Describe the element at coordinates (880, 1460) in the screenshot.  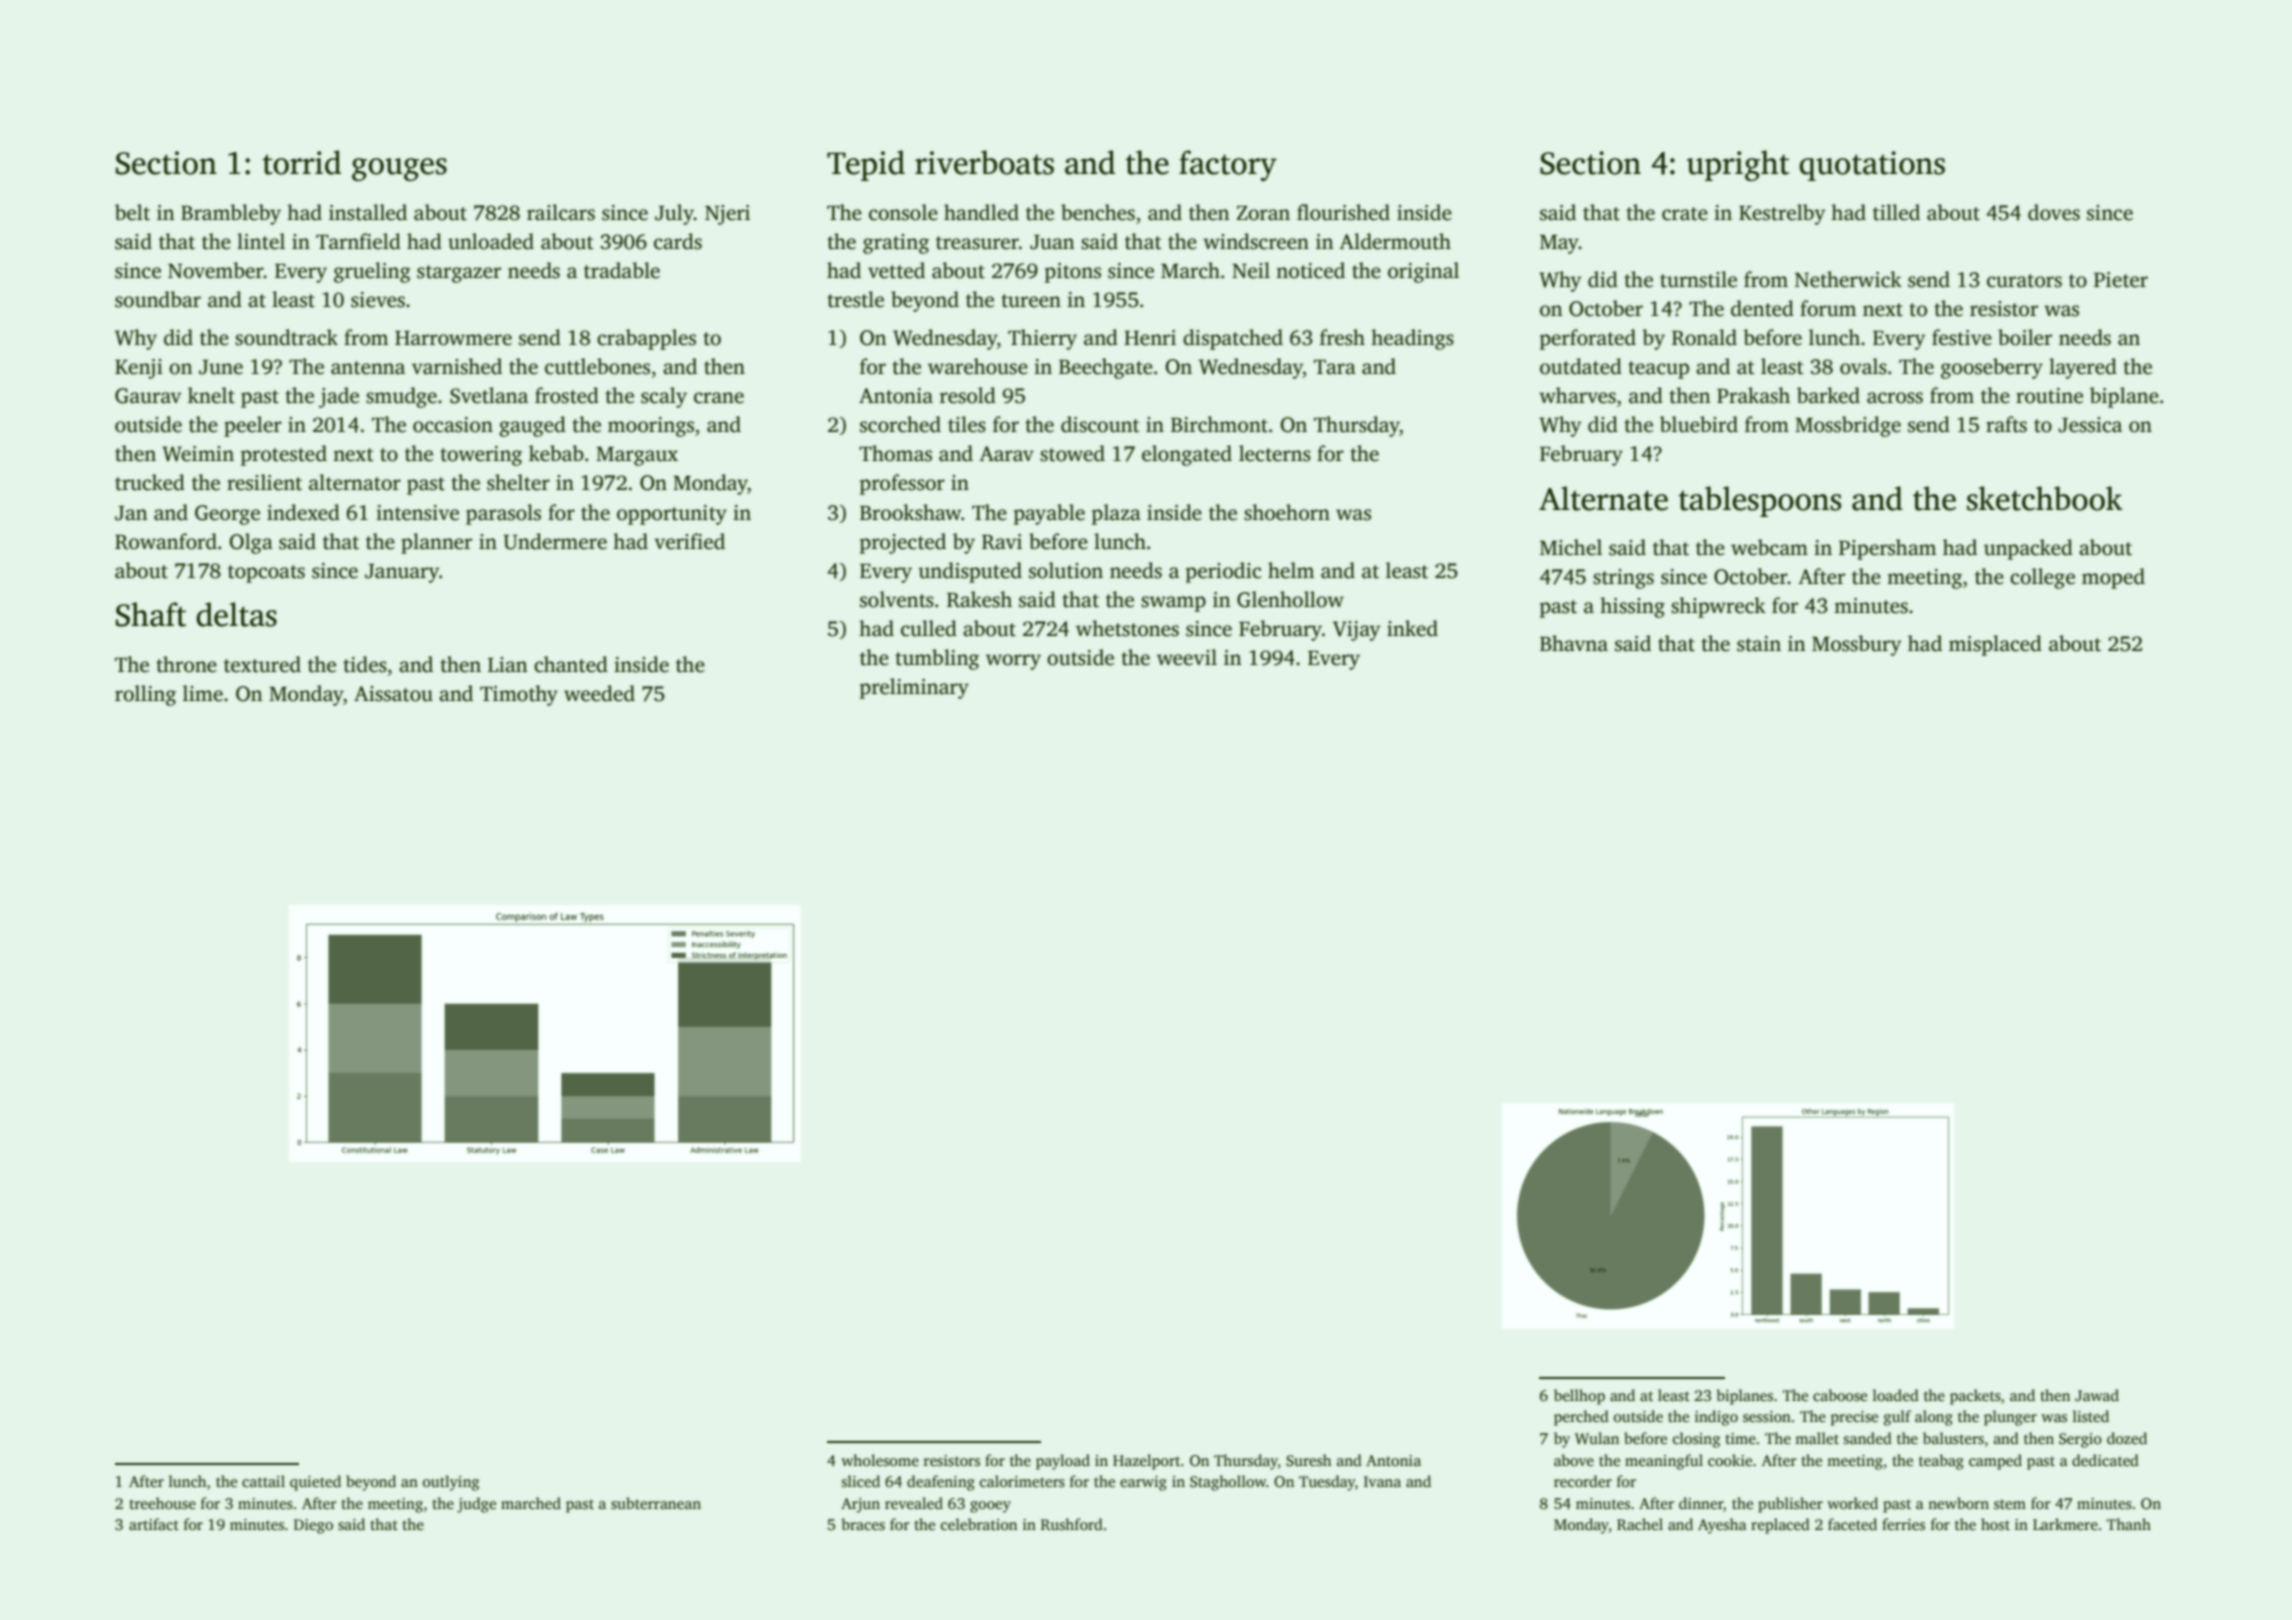
I see `wholesome` at that location.
